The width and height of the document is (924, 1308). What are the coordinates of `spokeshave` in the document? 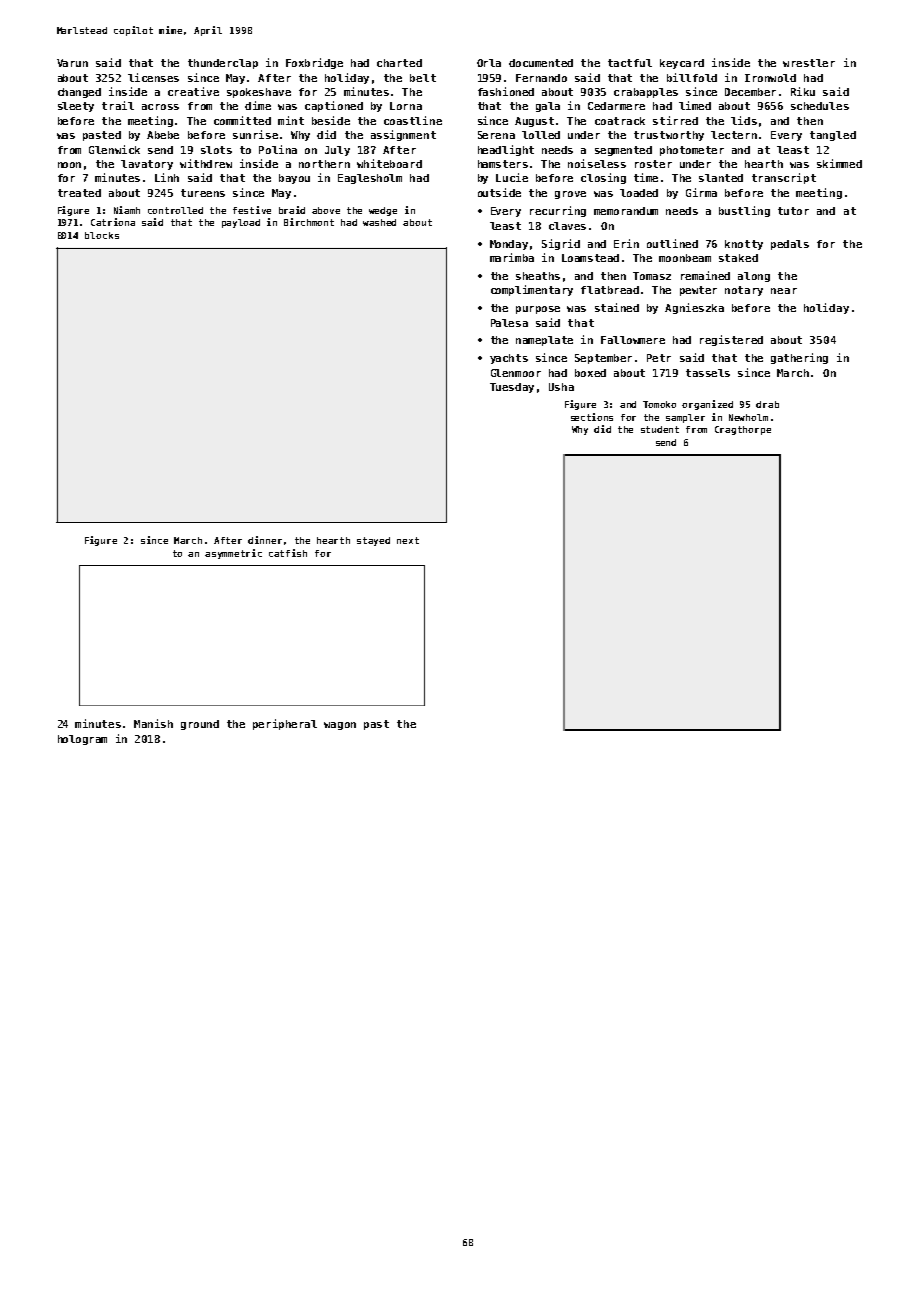 It's located at (259, 93).
